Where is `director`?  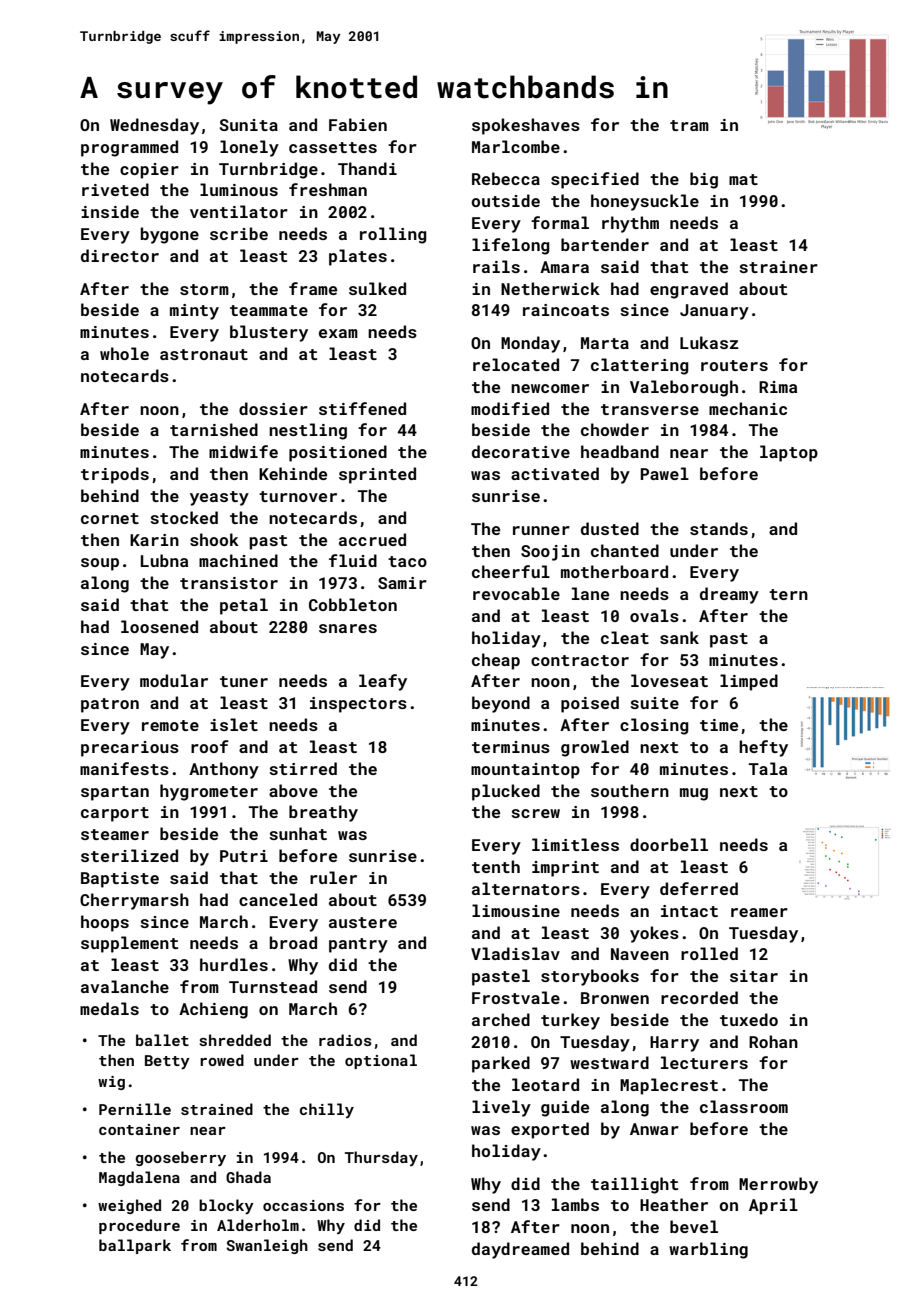 director is located at coordinates (120, 255).
